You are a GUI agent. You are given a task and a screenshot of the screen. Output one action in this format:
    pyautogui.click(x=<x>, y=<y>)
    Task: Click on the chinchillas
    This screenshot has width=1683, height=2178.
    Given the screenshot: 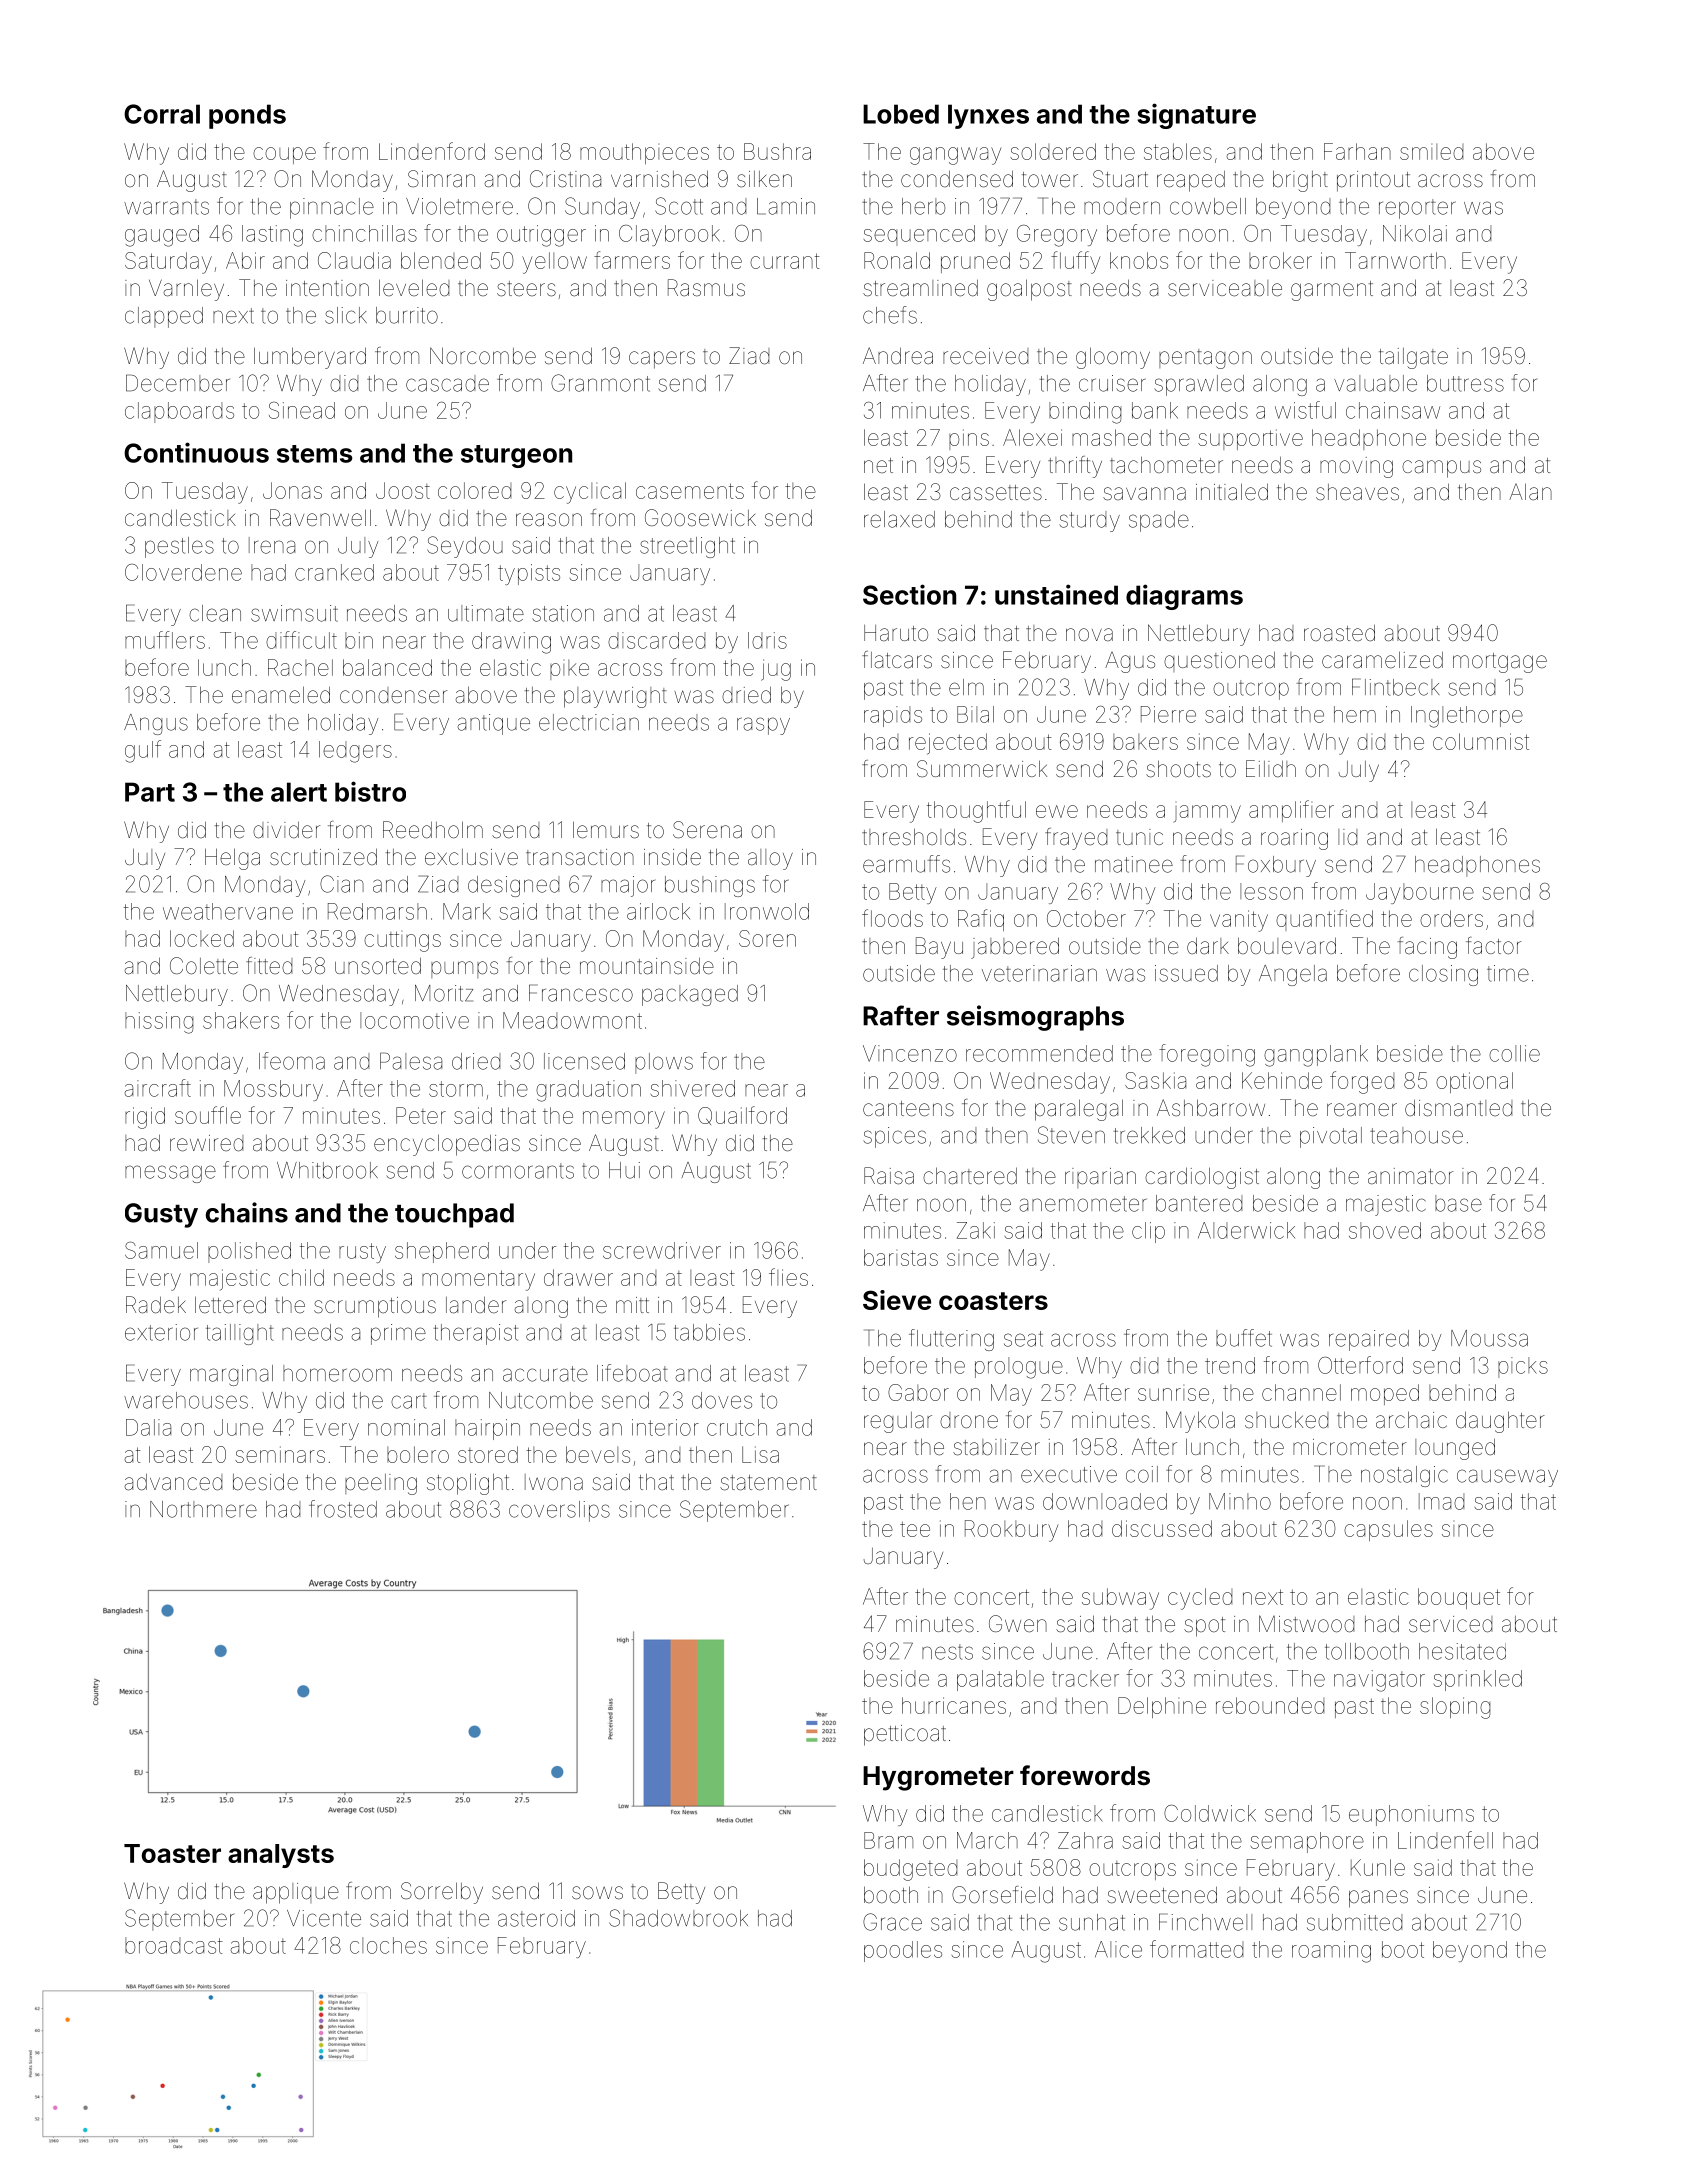 What is the action you would take?
    pyautogui.click(x=364, y=233)
